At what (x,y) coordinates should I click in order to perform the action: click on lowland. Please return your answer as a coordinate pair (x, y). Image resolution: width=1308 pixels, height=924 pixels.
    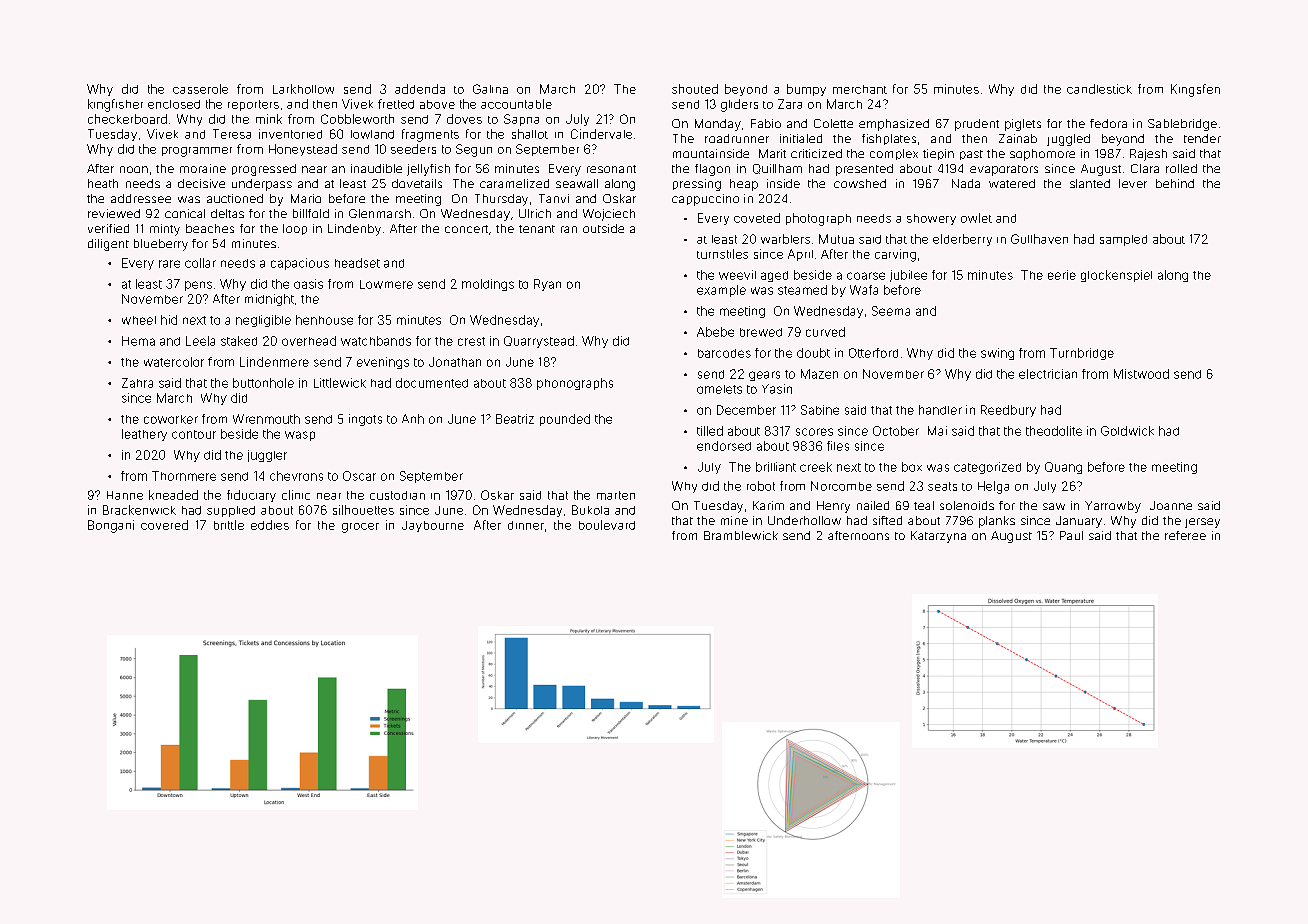
    Looking at the image, I should click on (372, 134).
